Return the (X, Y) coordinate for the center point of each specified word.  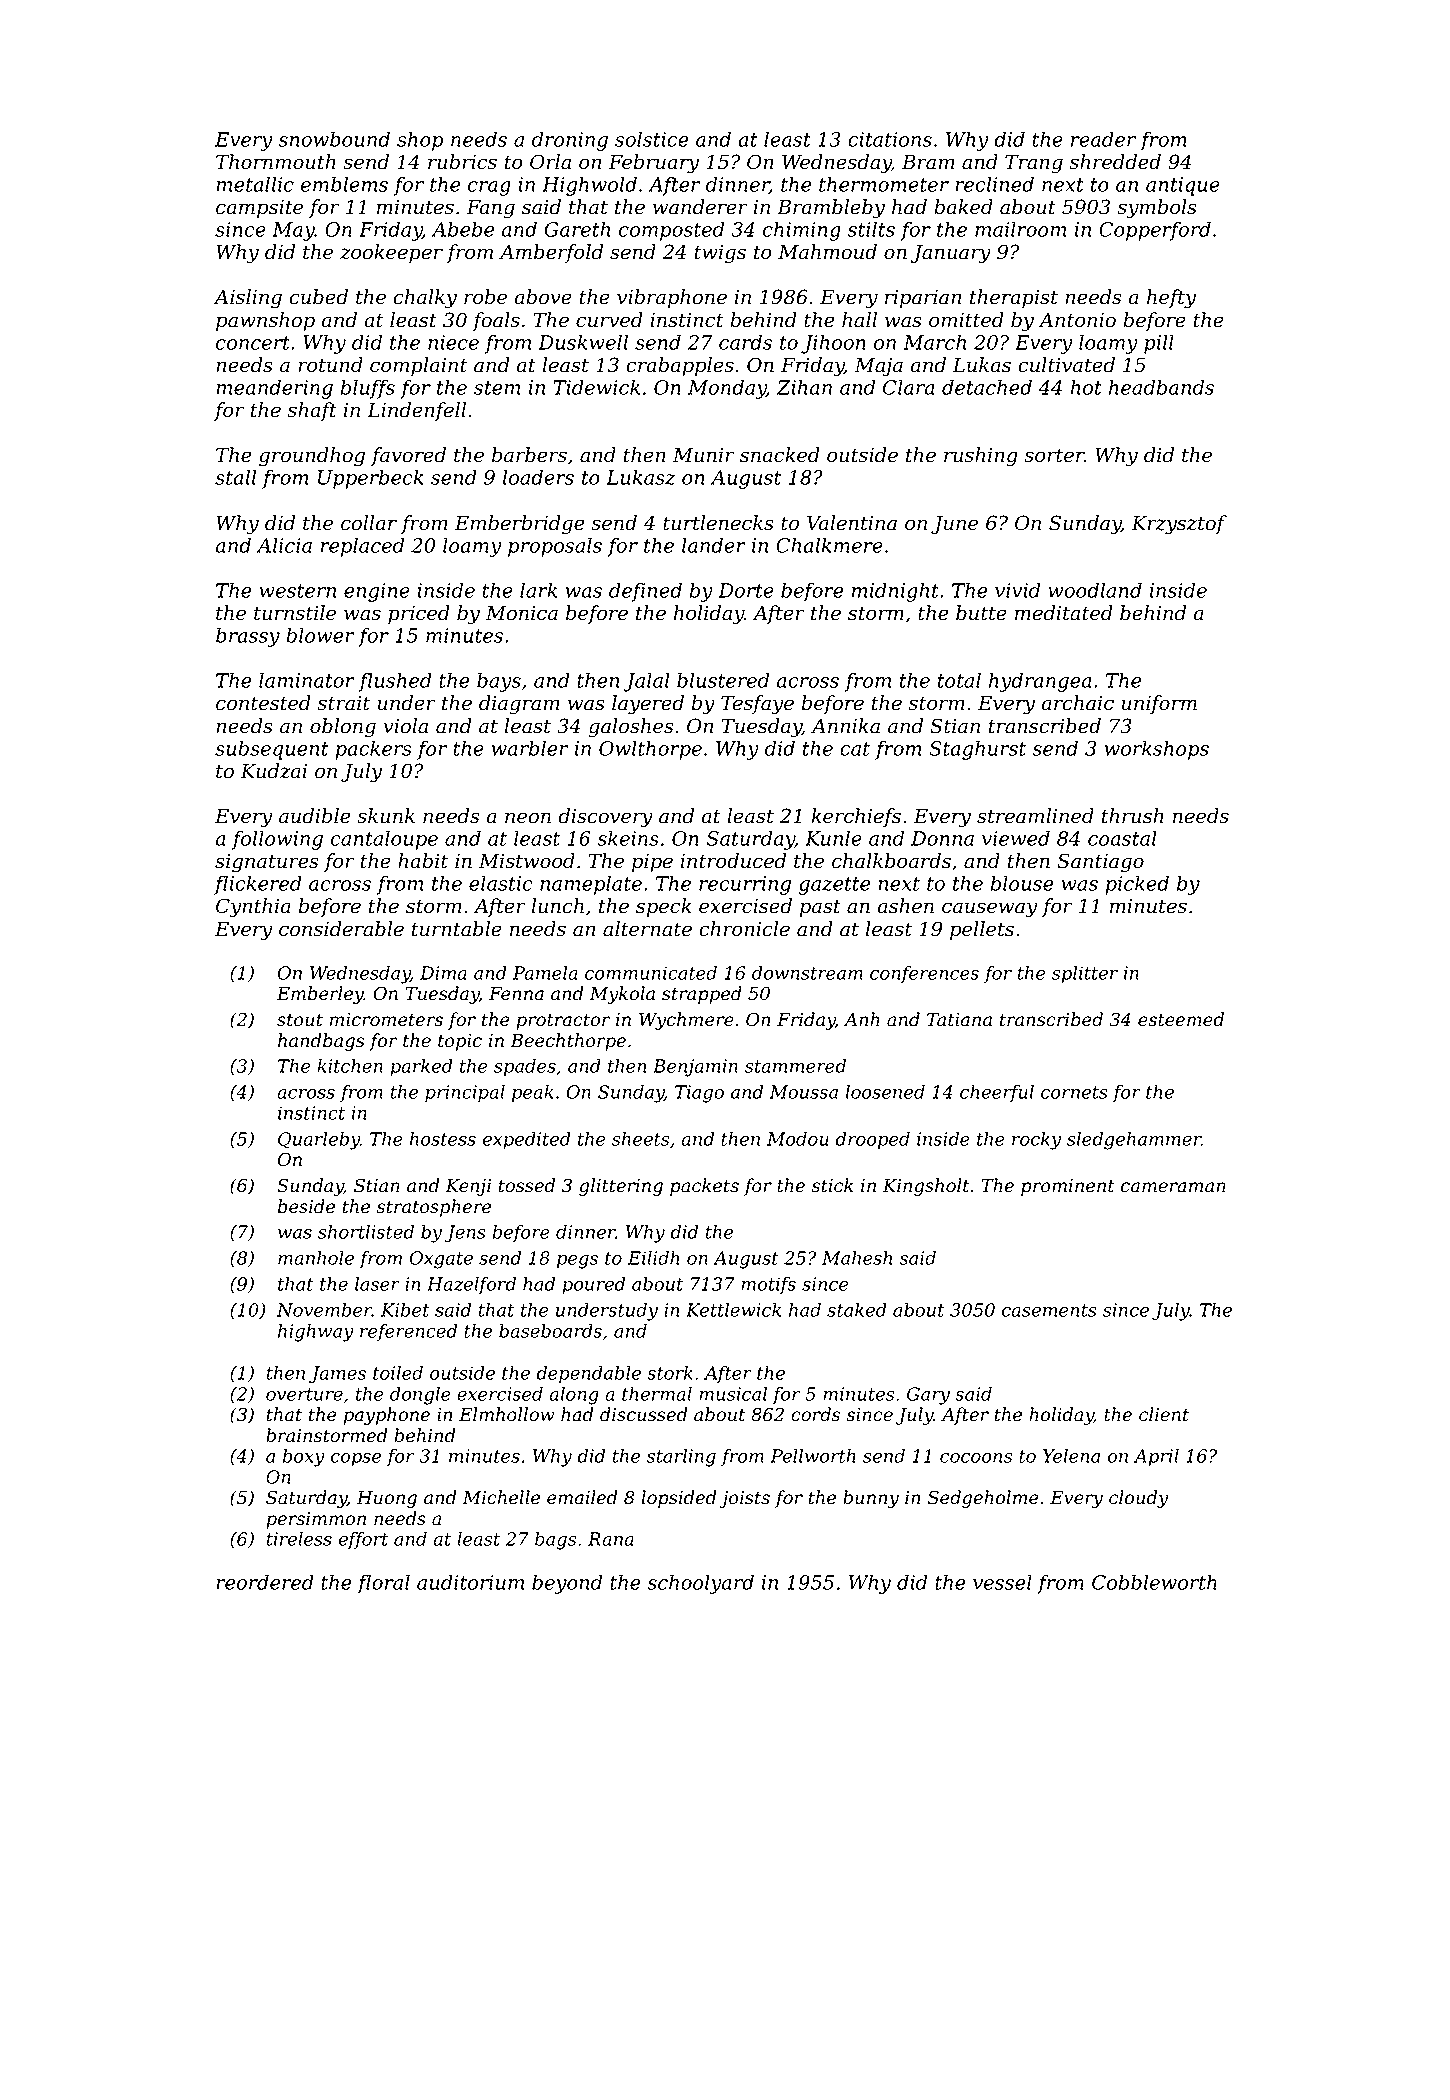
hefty (1171, 299)
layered (648, 705)
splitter (1085, 975)
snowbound (334, 139)
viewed (1016, 838)
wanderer (700, 207)
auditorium (470, 1582)
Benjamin (695, 1068)
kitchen (350, 1066)
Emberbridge (520, 525)
